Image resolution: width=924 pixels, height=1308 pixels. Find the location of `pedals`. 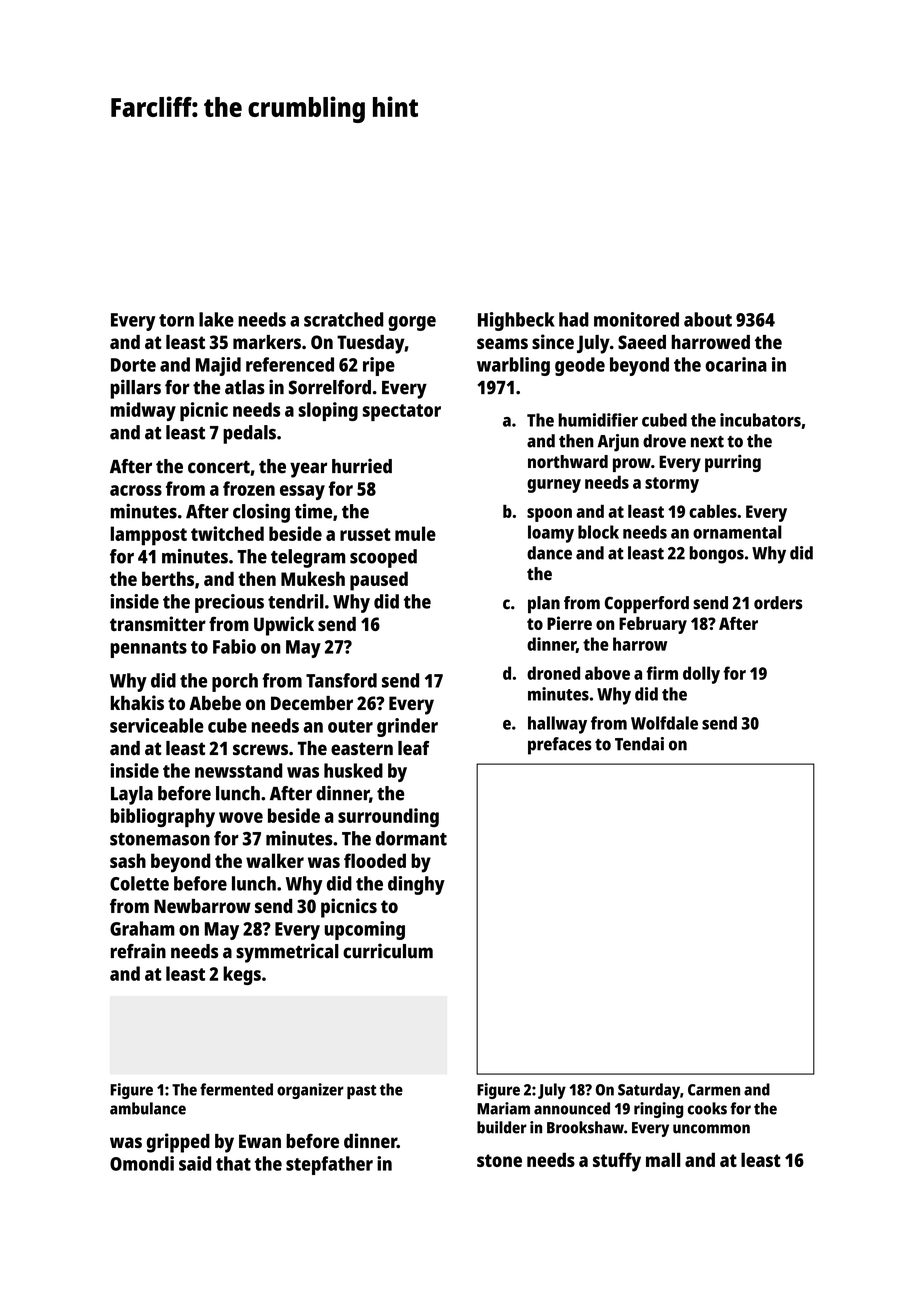

pedals is located at coordinates (249, 434).
